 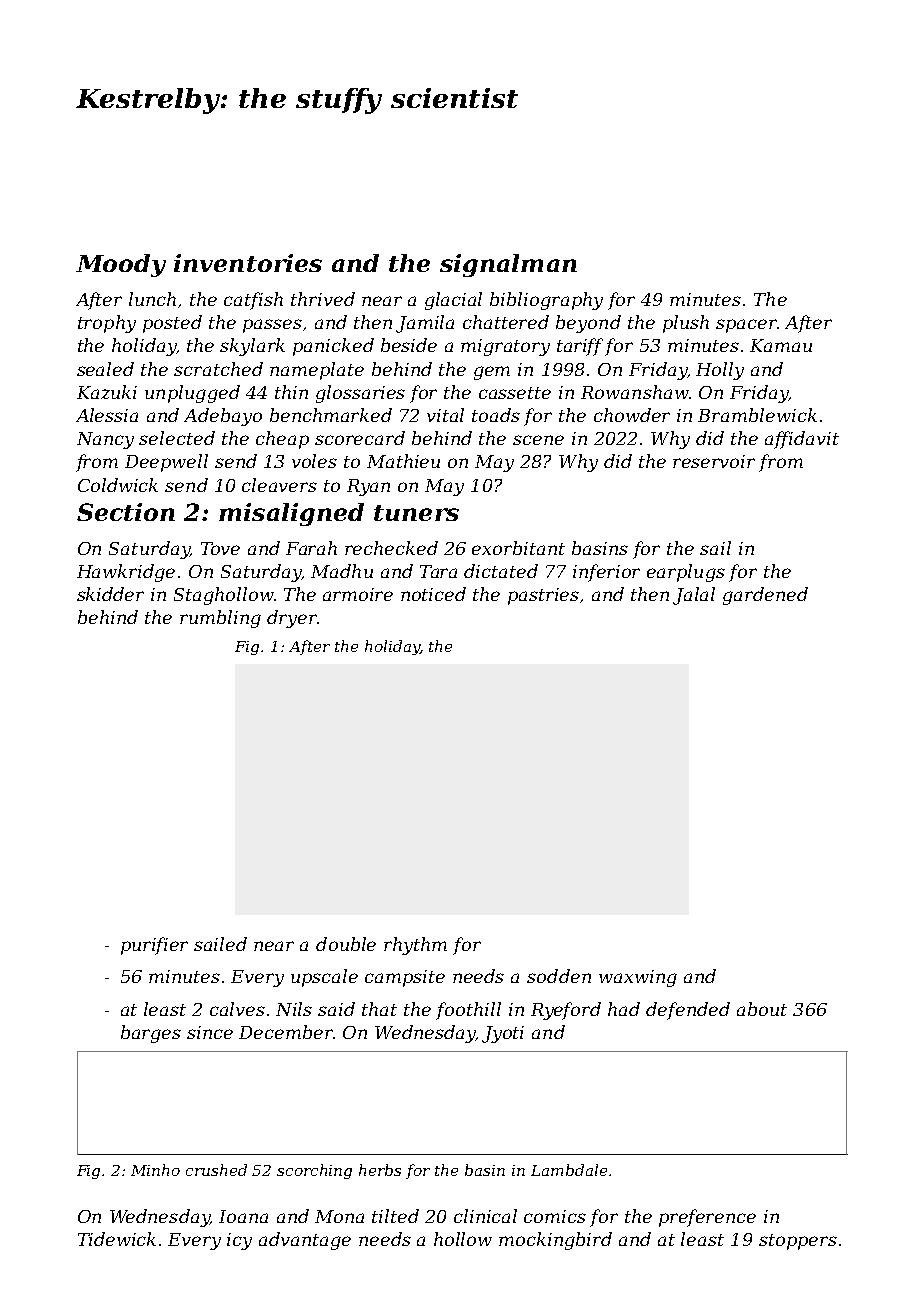 I want to click on about, so click(x=762, y=1009).
